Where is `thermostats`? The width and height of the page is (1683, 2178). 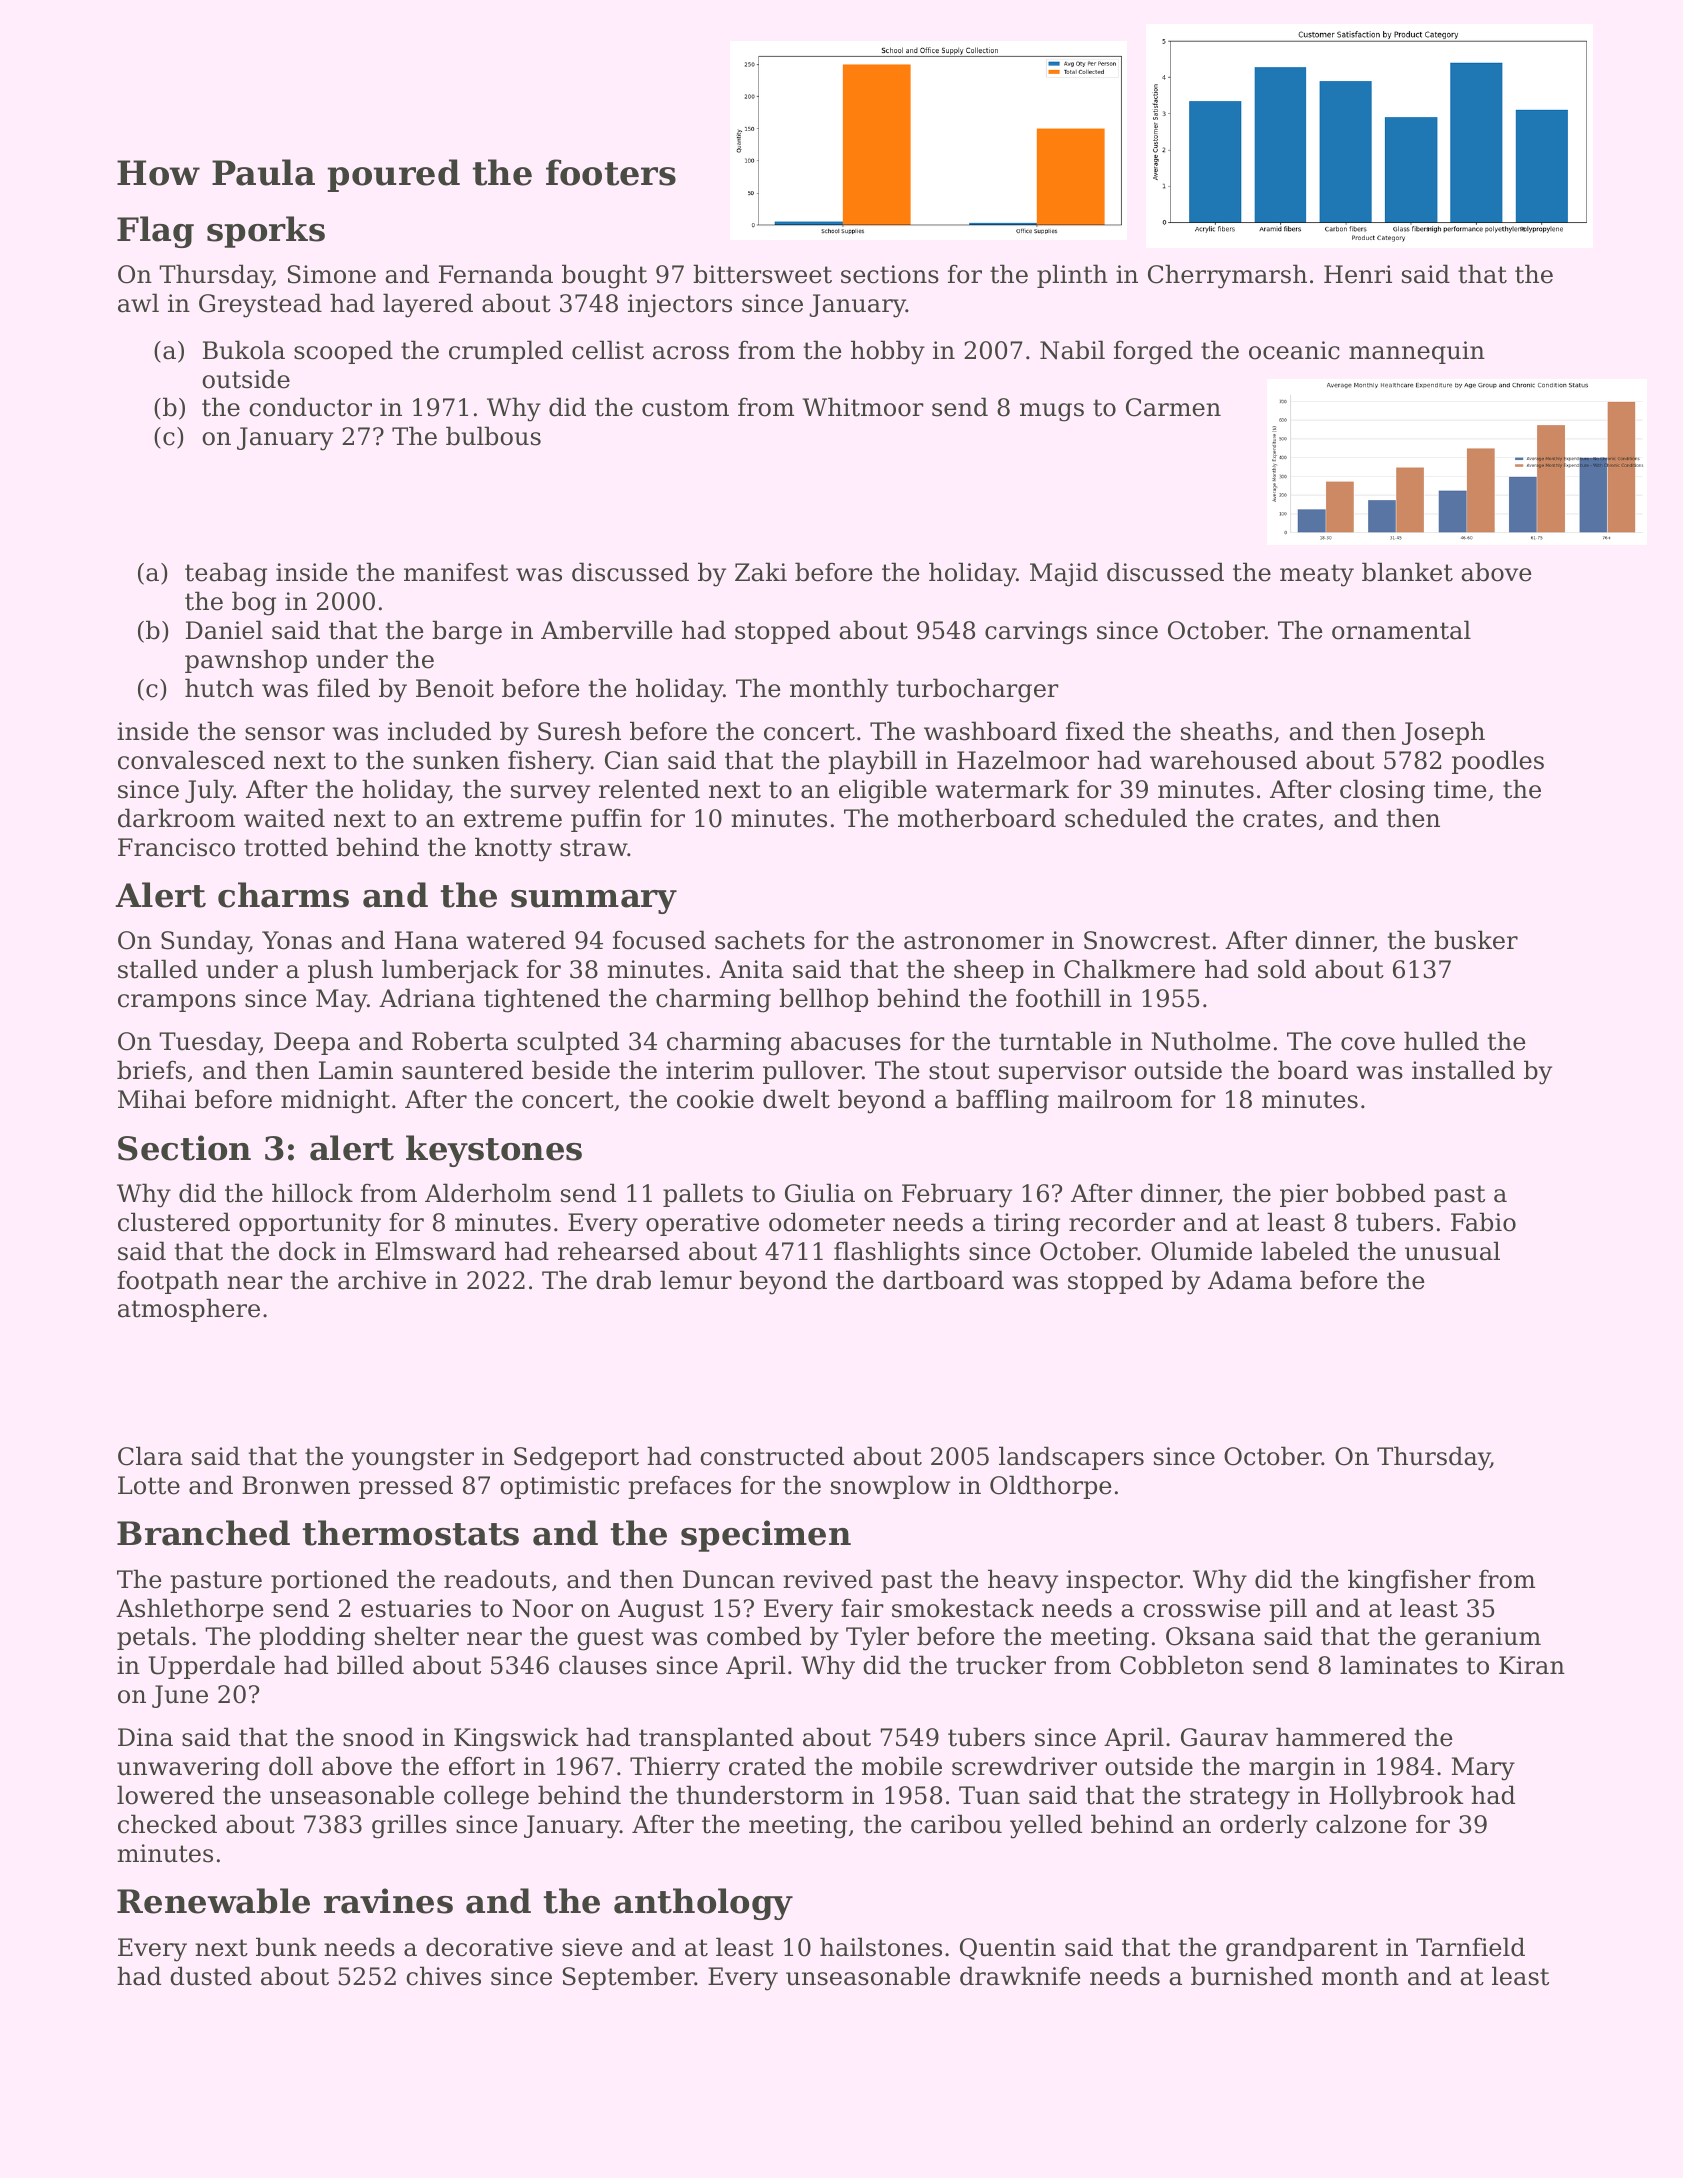
thermostats is located at coordinates (411, 1533).
